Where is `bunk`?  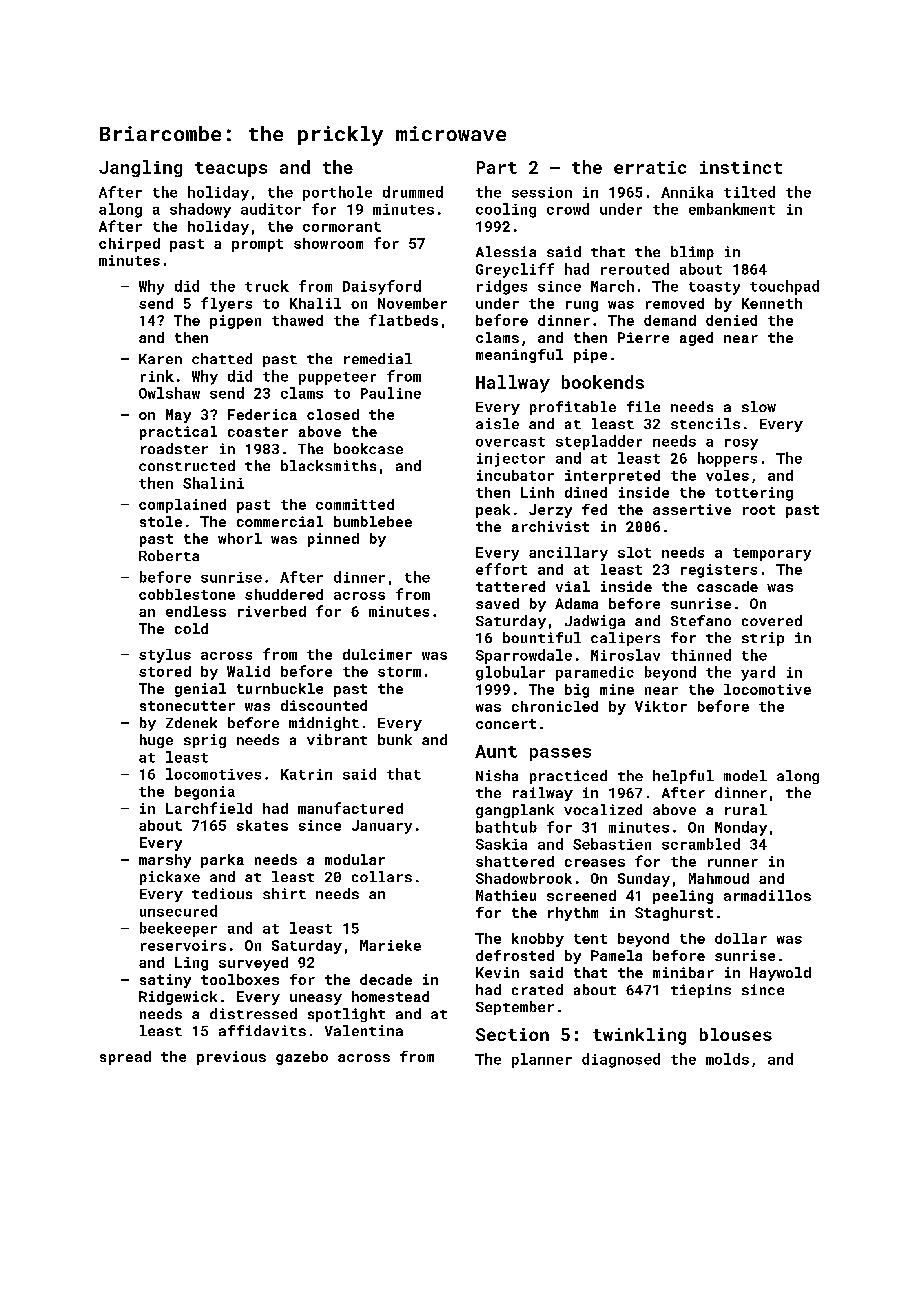
bunk is located at coordinates (395, 739).
